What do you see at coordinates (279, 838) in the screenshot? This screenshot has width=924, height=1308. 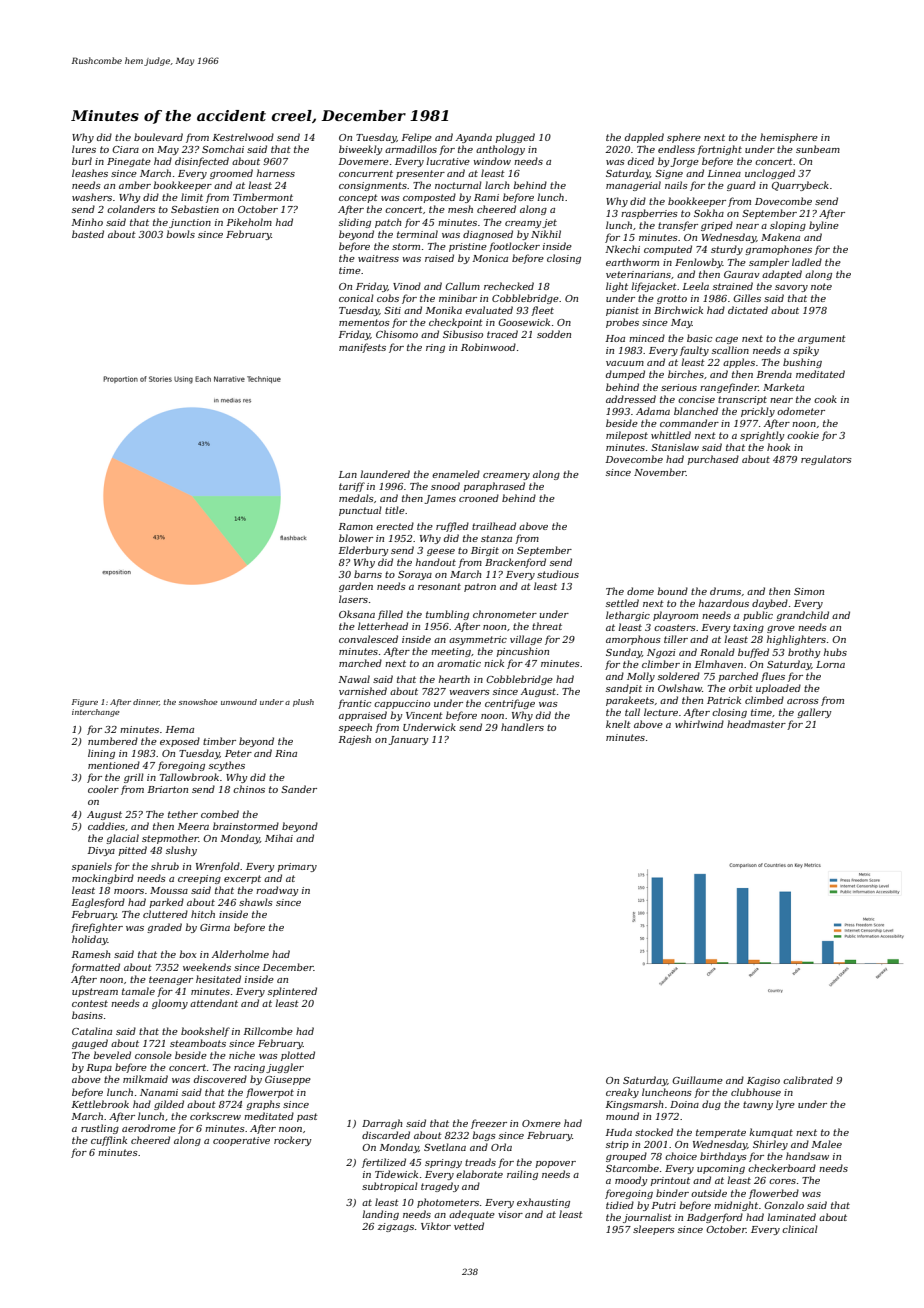 I see `Mihai` at bounding box center [279, 838].
